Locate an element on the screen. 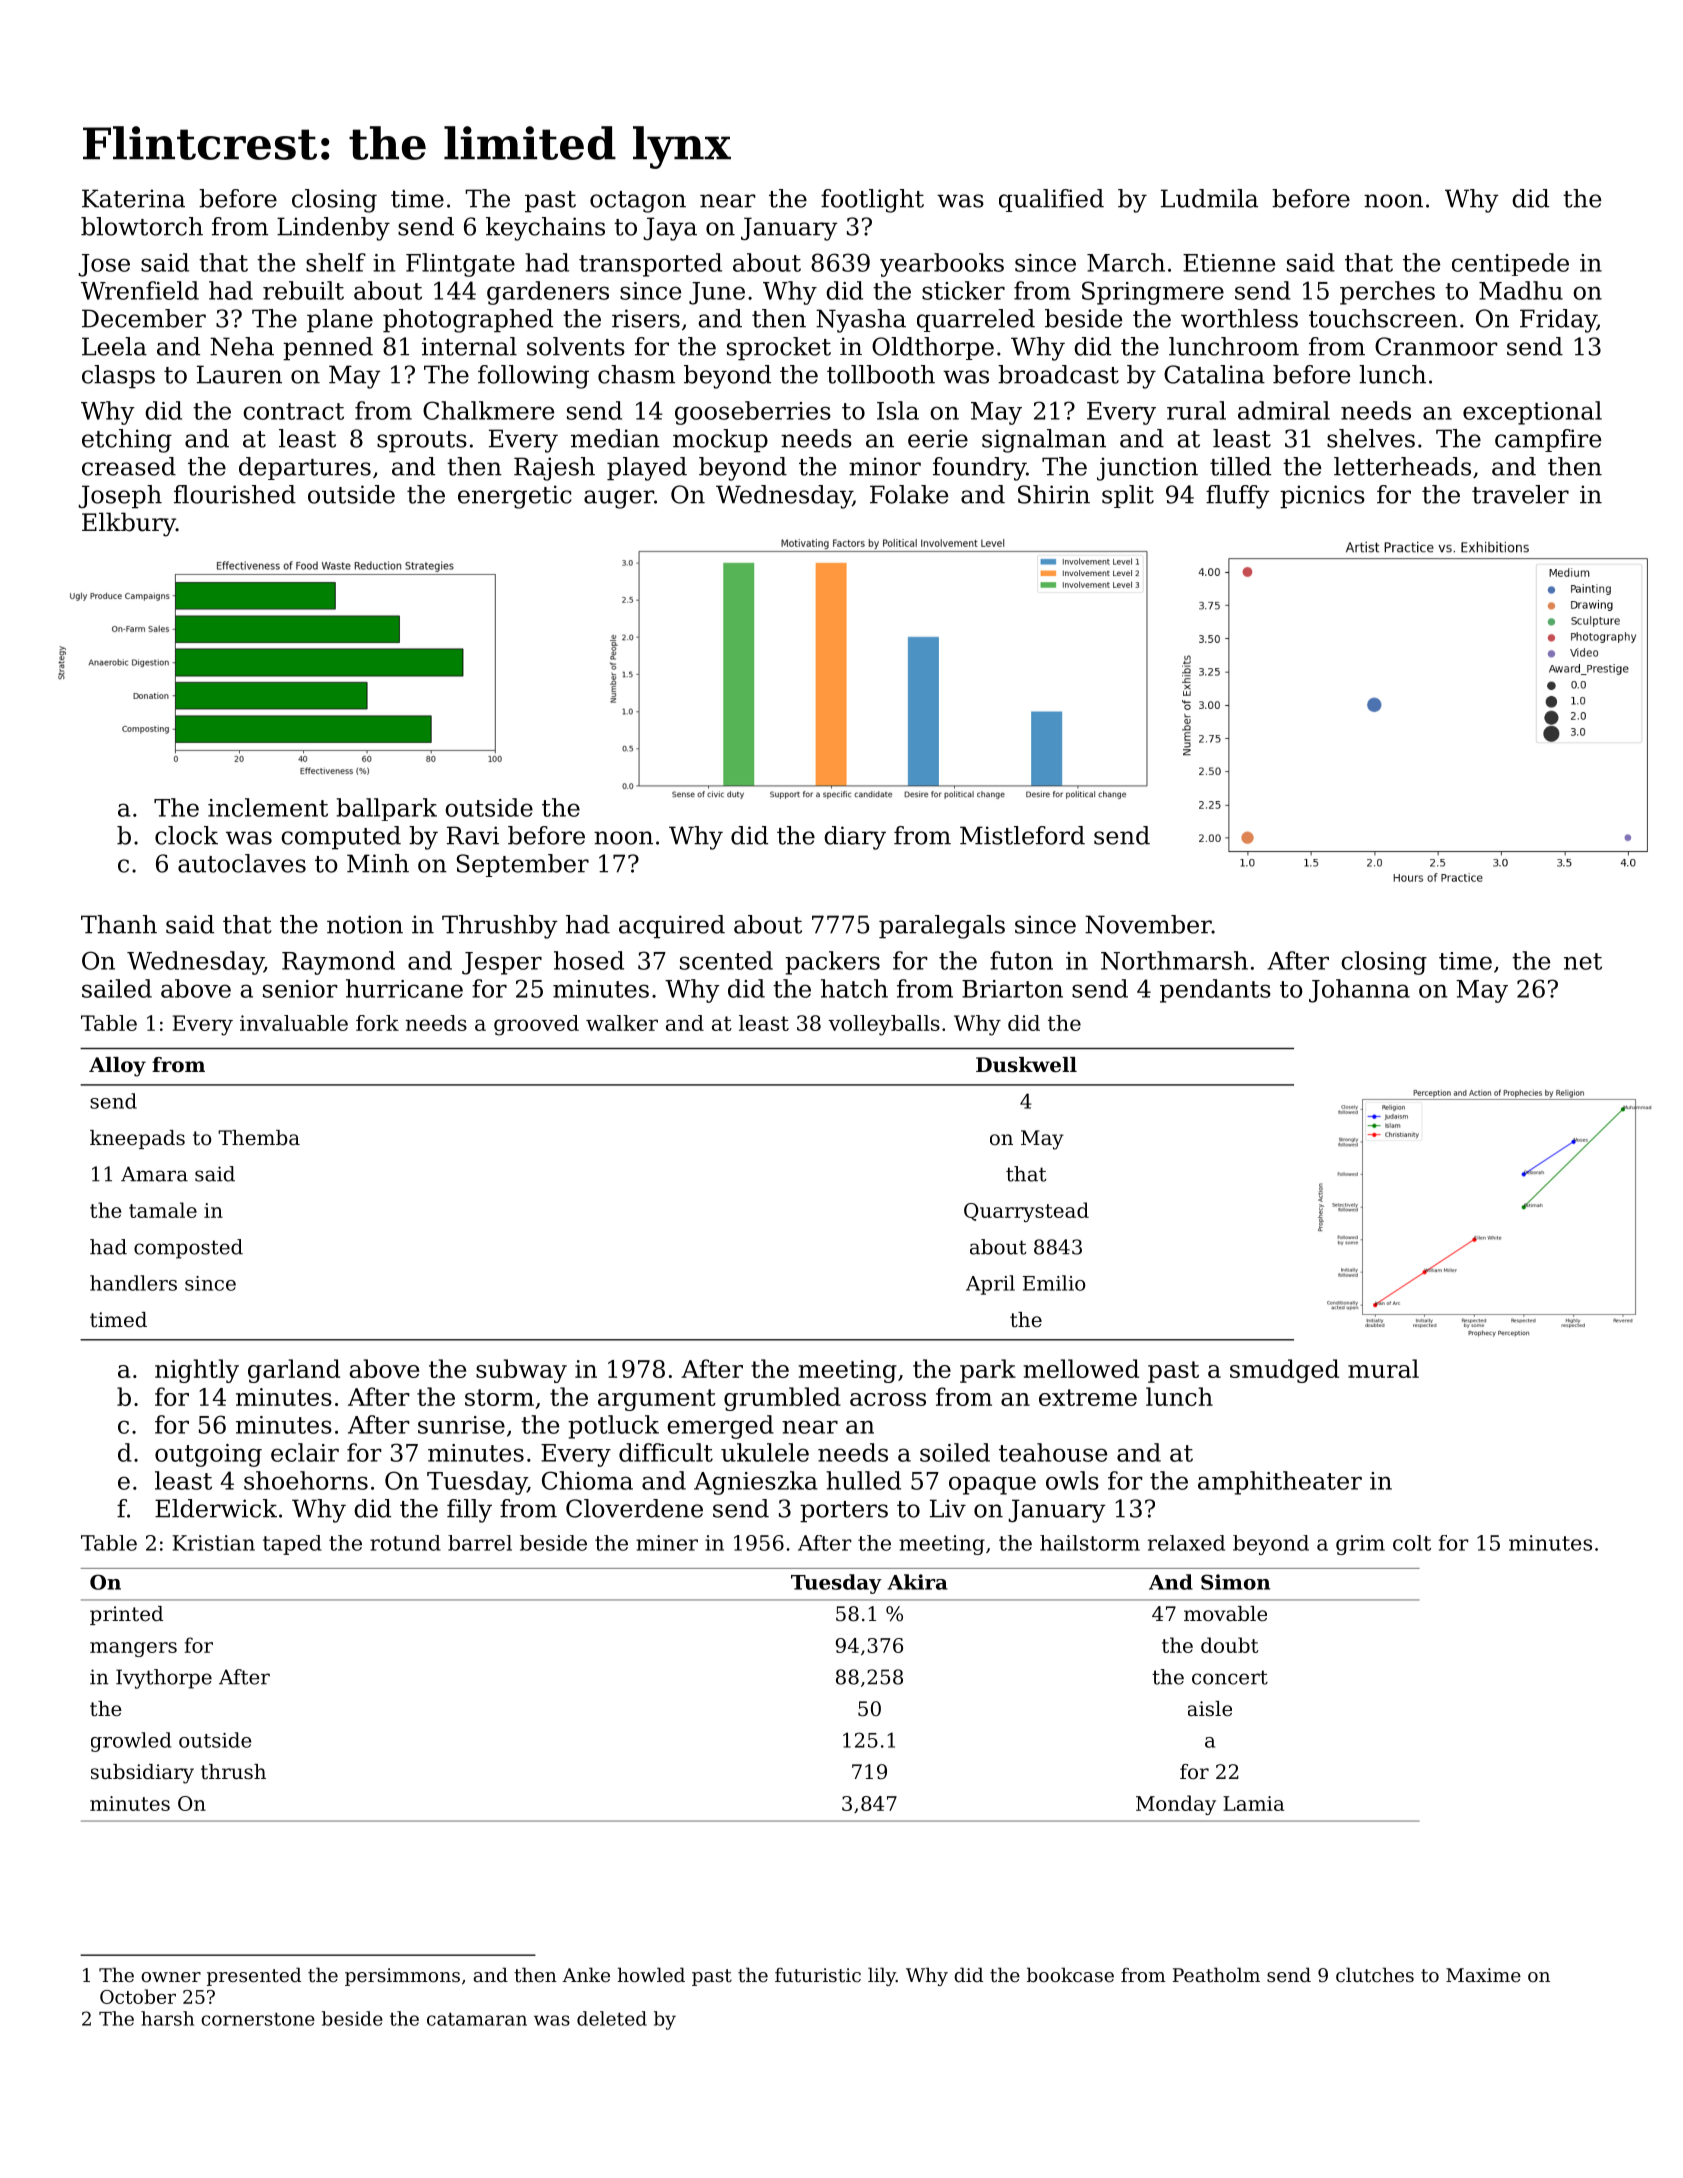 The height and width of the screenshot is (2178, 1683). subway is located at coordinates (521, 1371).
